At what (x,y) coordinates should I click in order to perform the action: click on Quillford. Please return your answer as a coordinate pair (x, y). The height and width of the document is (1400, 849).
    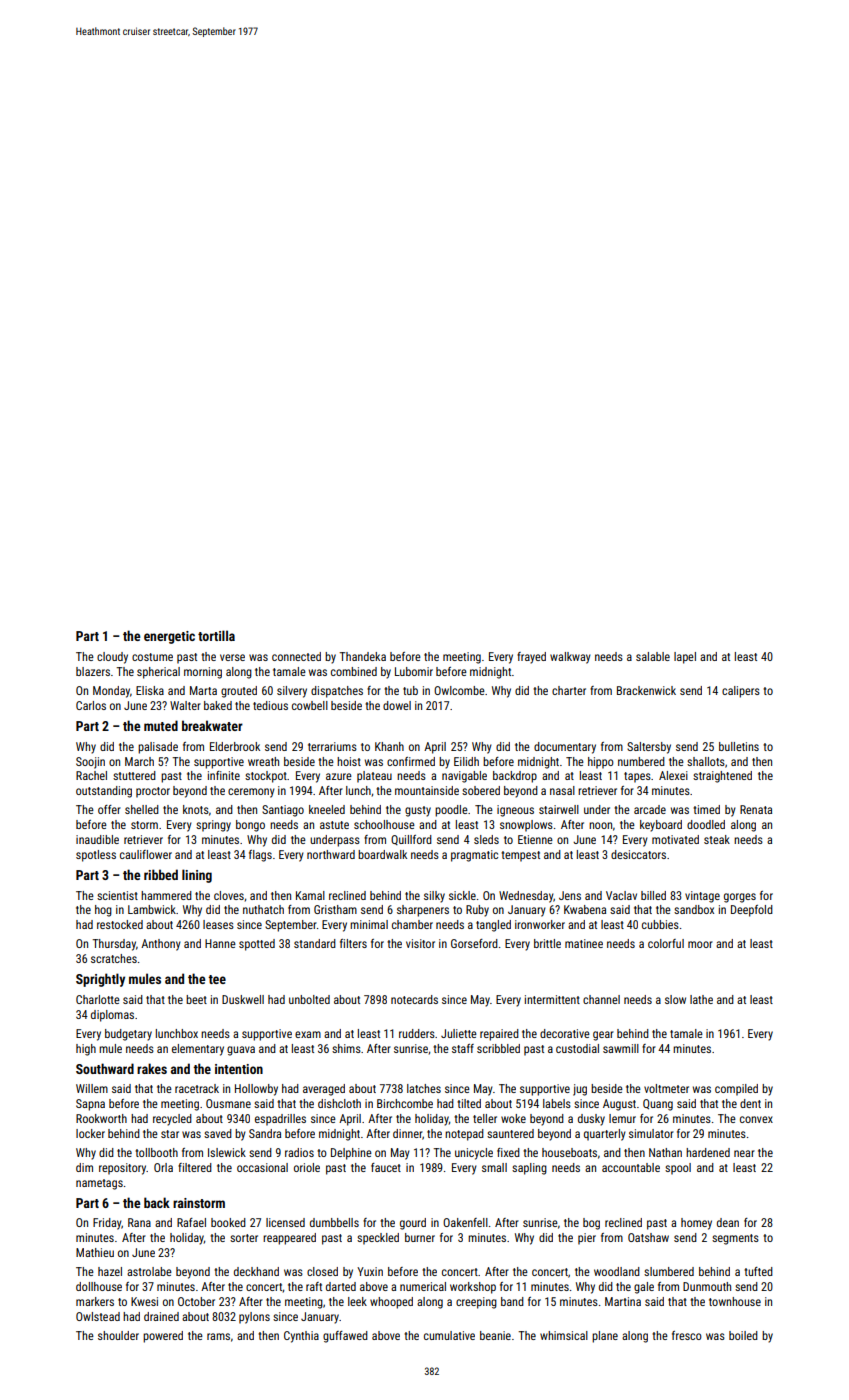
    Looking at the image, I should click on (411, 840).
